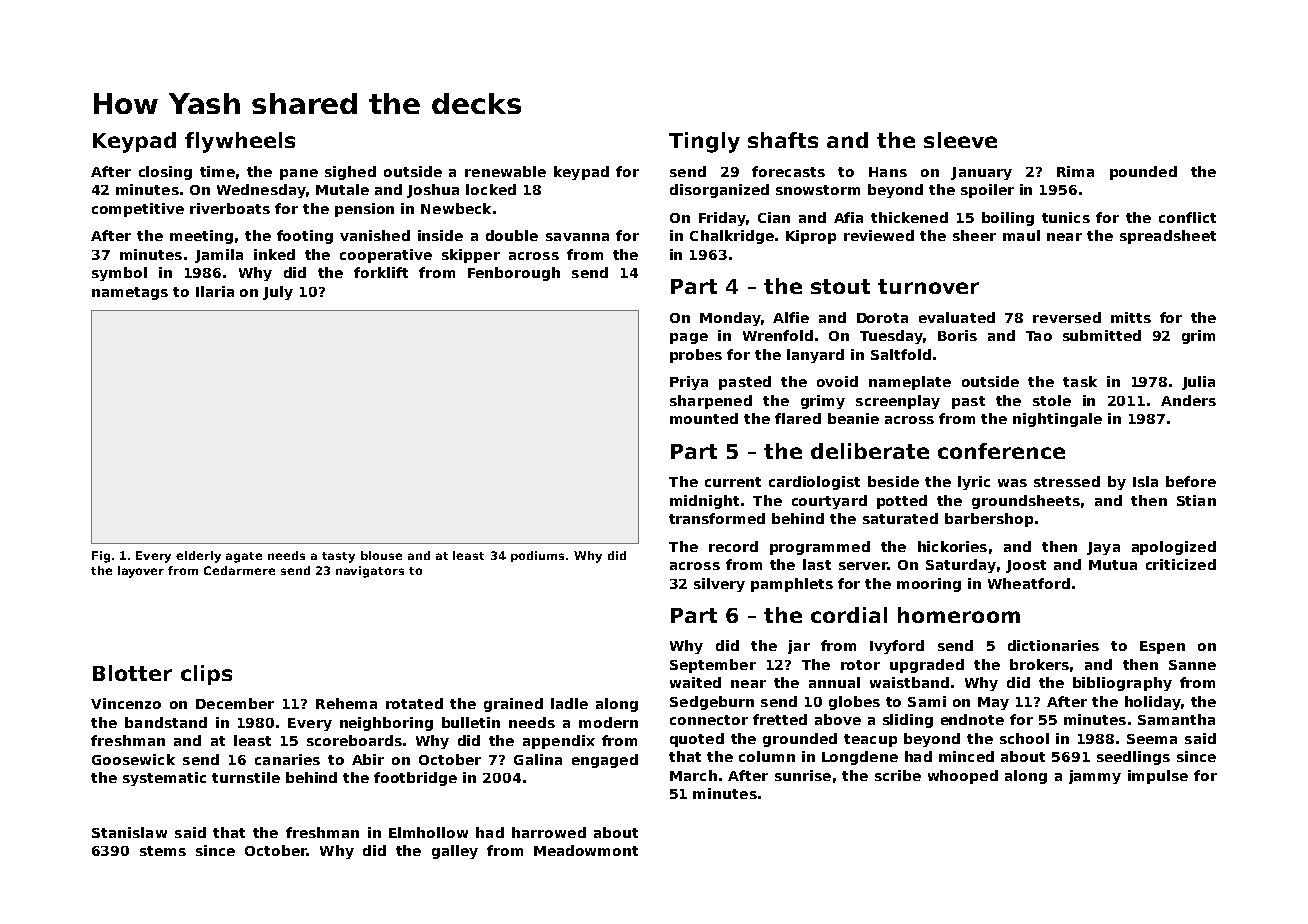 The width and height of the page is (1308, 924). What do you see at coordinates (1143, 173) in the page?
I see `pounded` at bounding box center [1143, 173].
